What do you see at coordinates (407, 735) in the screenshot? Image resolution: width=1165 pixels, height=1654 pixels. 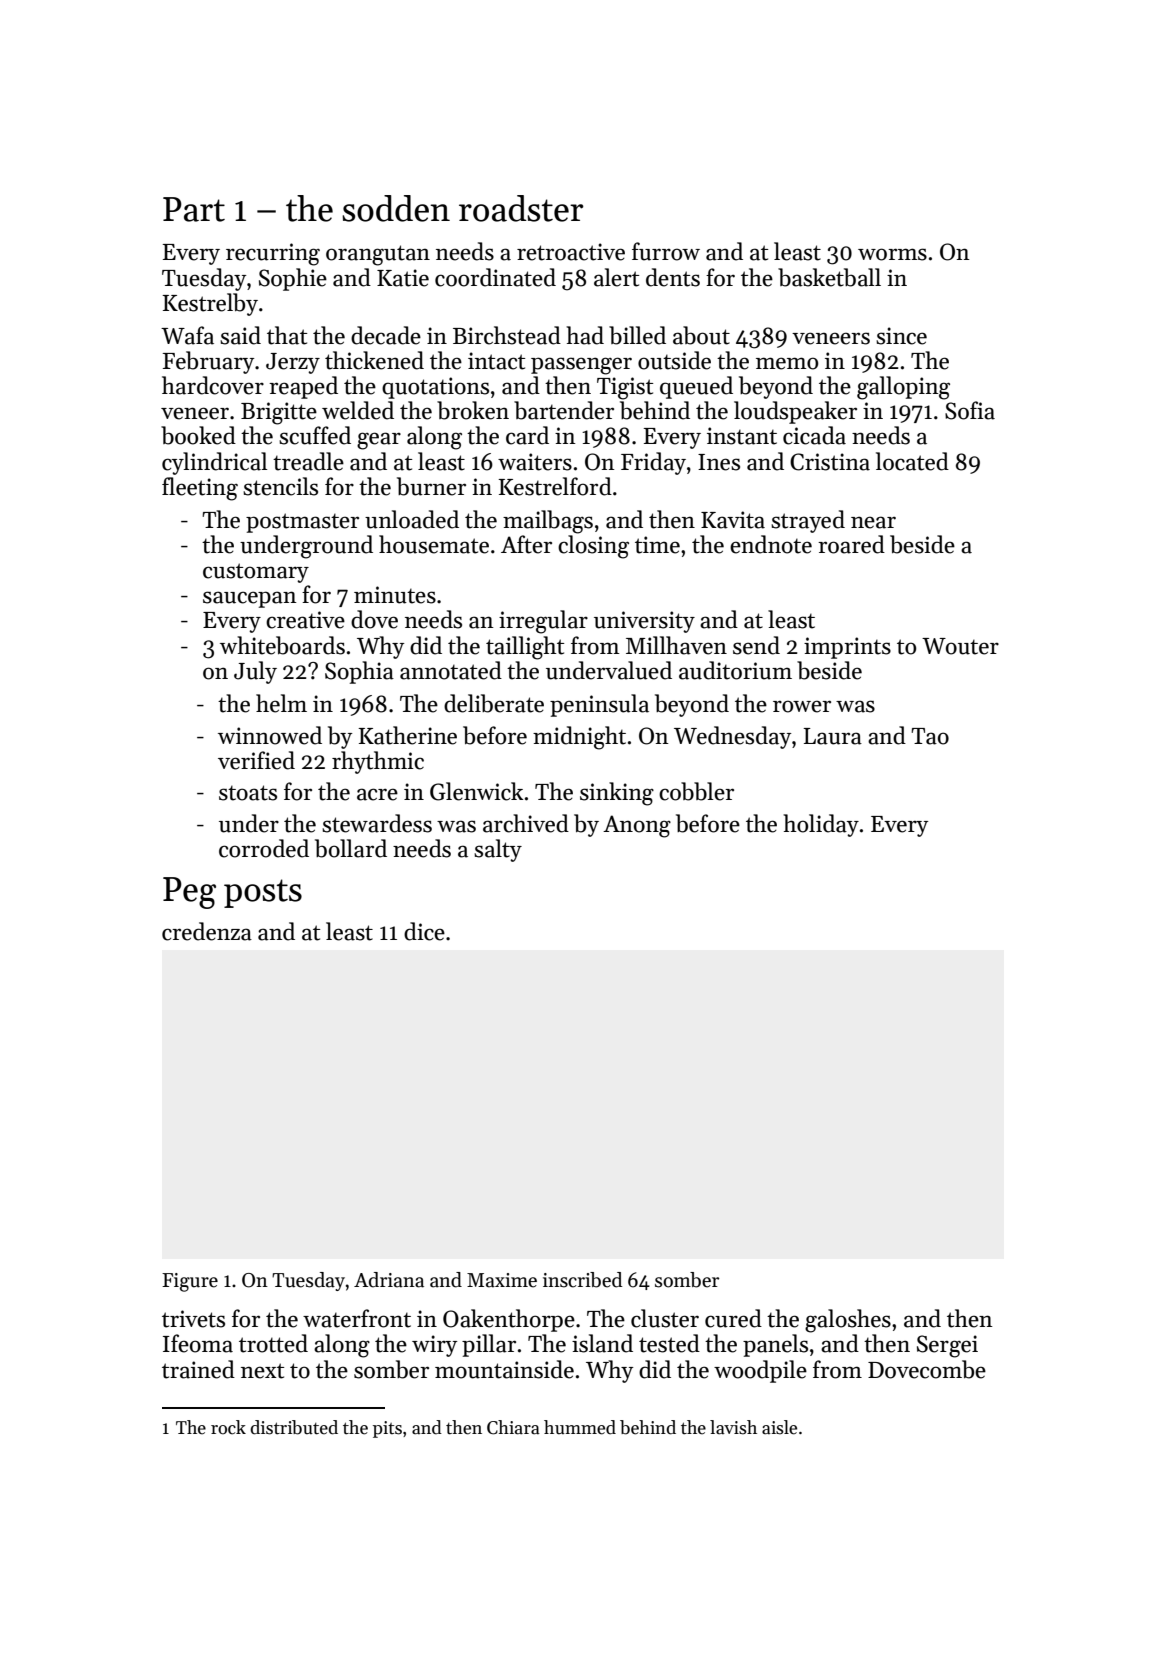 I see `Katherine` at bounding box center [407, 735].
